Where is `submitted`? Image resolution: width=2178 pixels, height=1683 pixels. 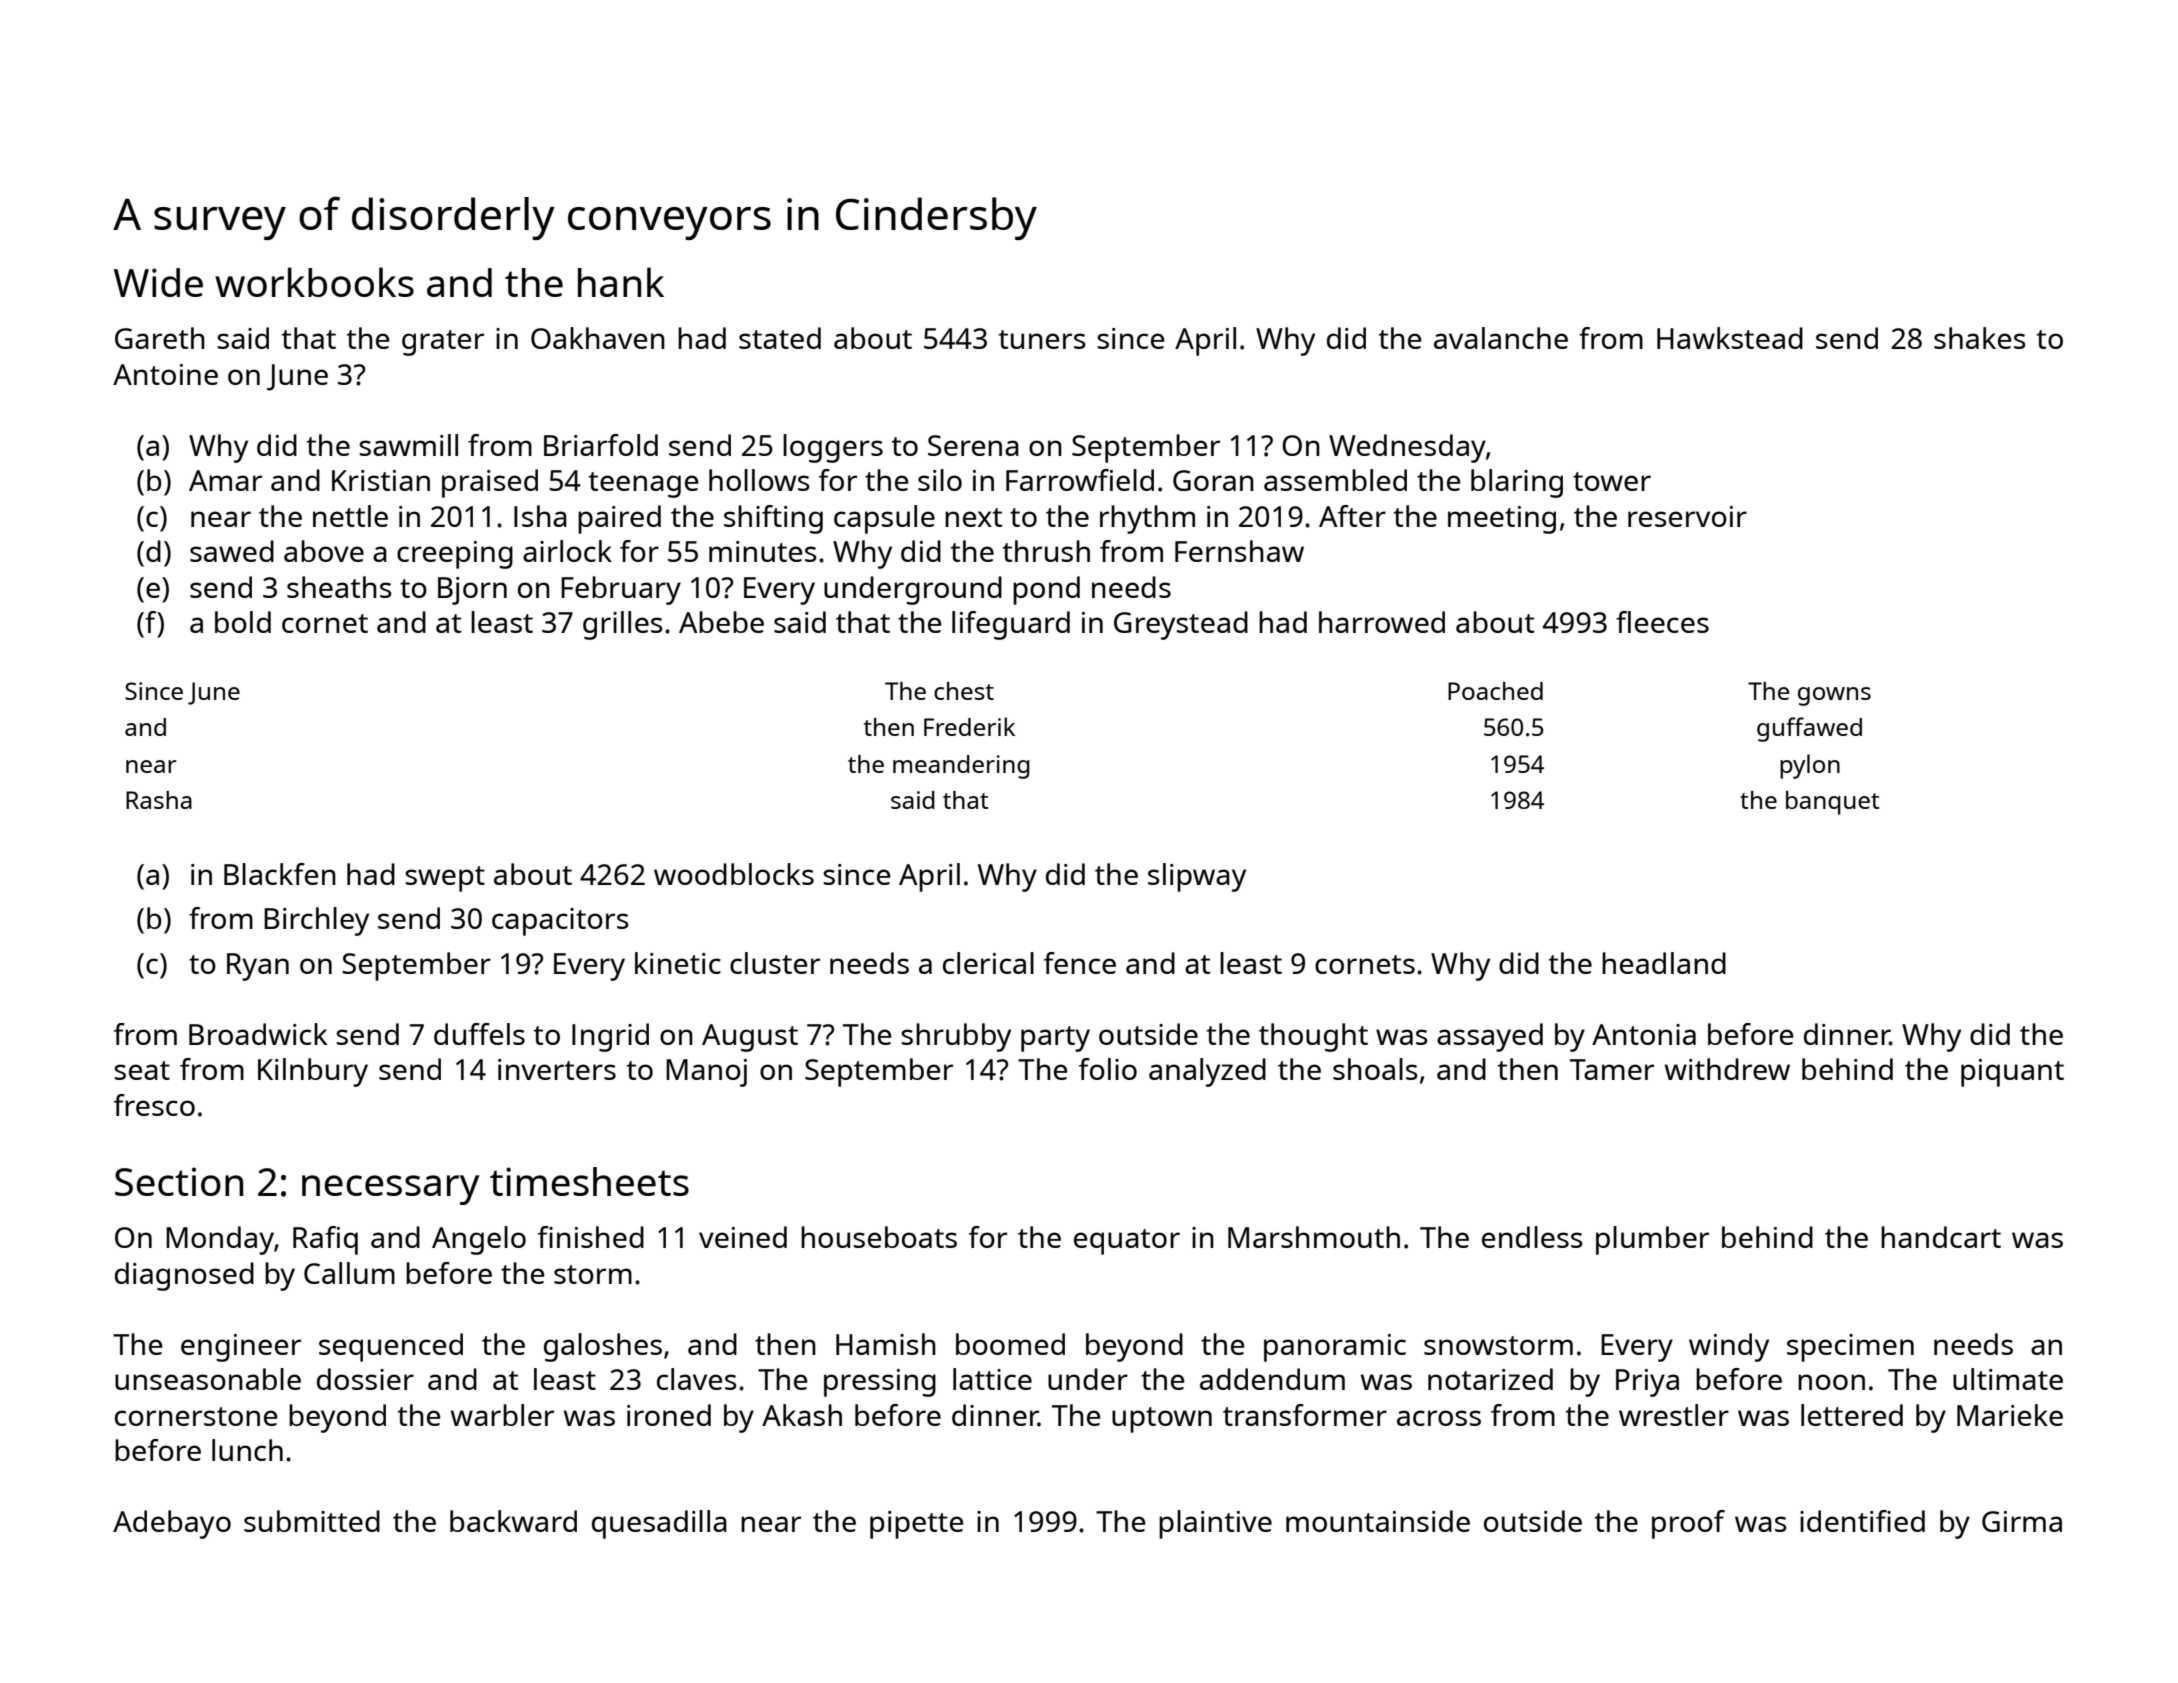
submitted is located at coordinates (312, 1521).
